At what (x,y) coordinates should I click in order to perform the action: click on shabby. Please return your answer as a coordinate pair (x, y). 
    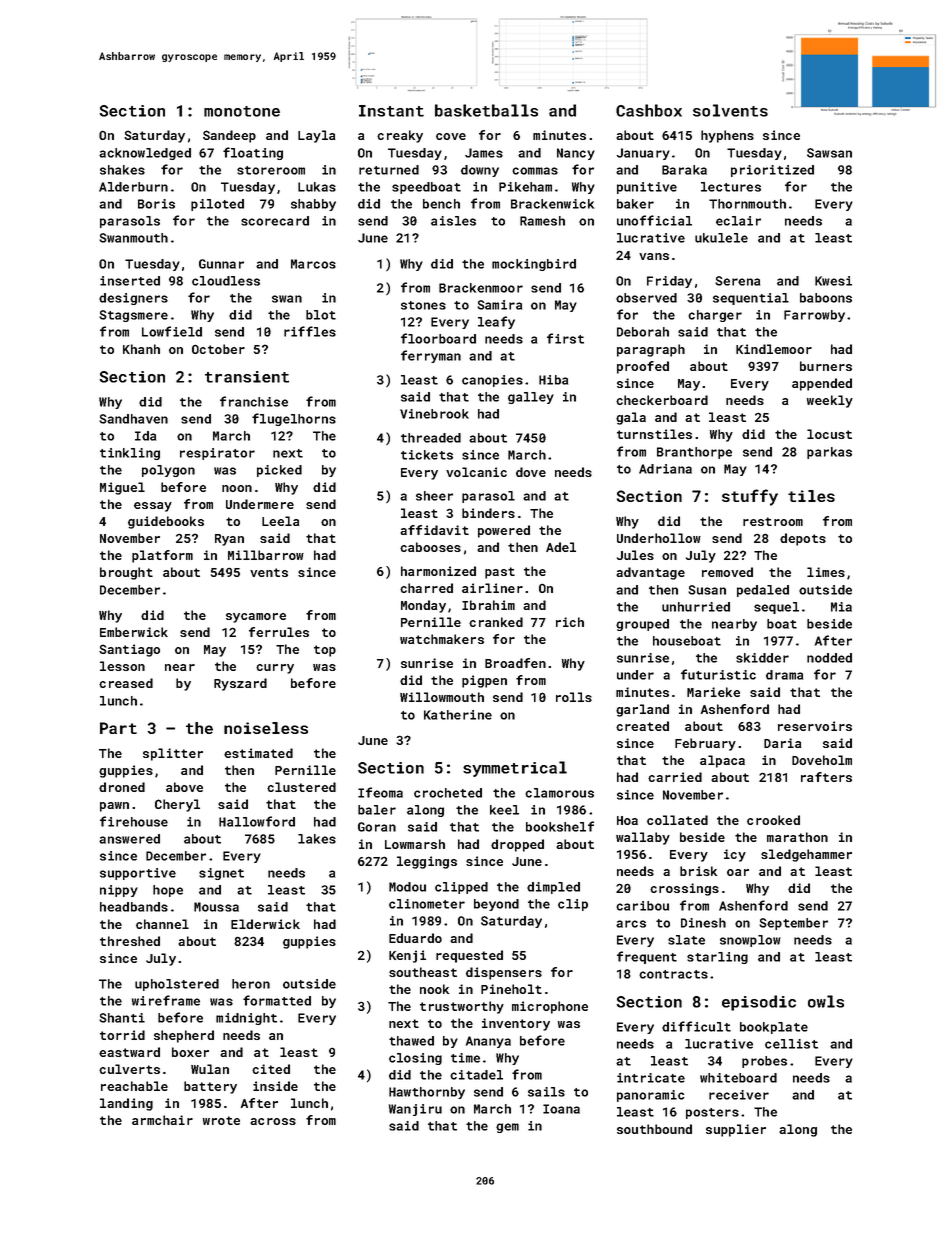
    Looking at the image, I should click on (313, 205).
